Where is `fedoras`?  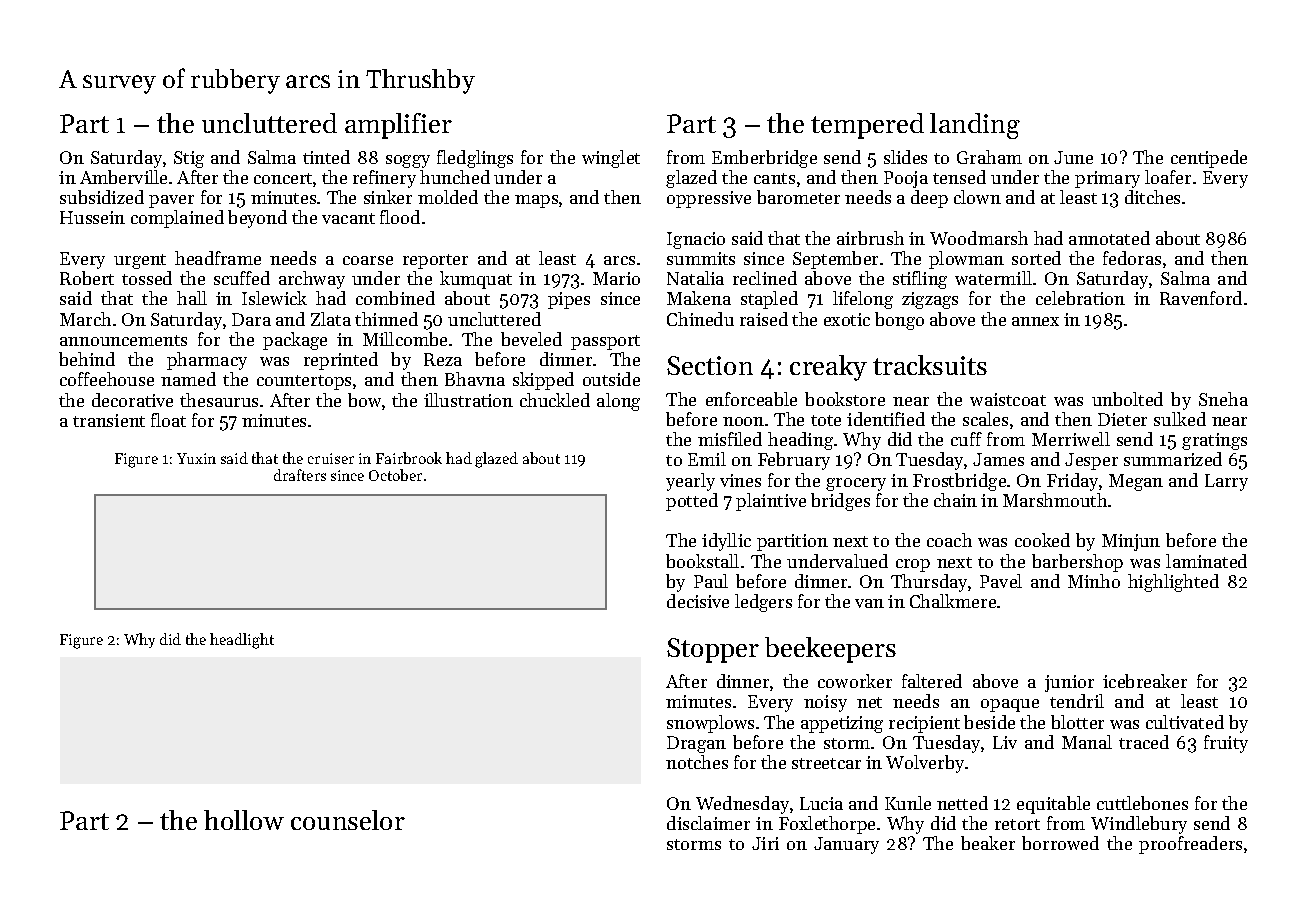 fedoras is located at coordinates (1132, 258).
